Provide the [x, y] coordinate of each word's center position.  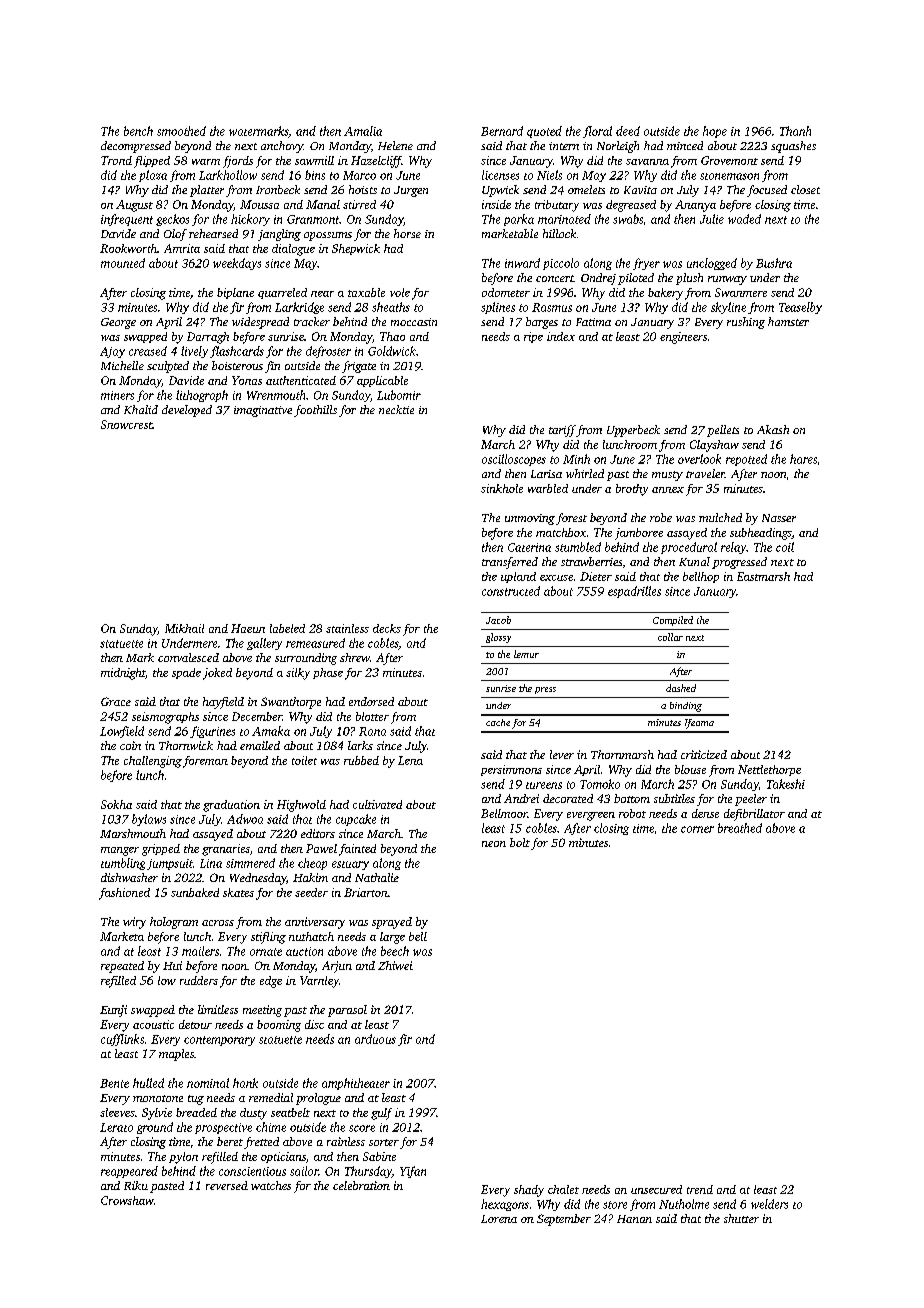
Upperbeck [633, 431]
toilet [304, 760]
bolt [520, 842]
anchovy [282, 147]
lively [194, 352]
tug [196, 1100]
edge [271, 982]
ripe [533, 337]
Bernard [502, 131]
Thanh [795, 131]
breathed [740, 828]
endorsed [371, 701]
